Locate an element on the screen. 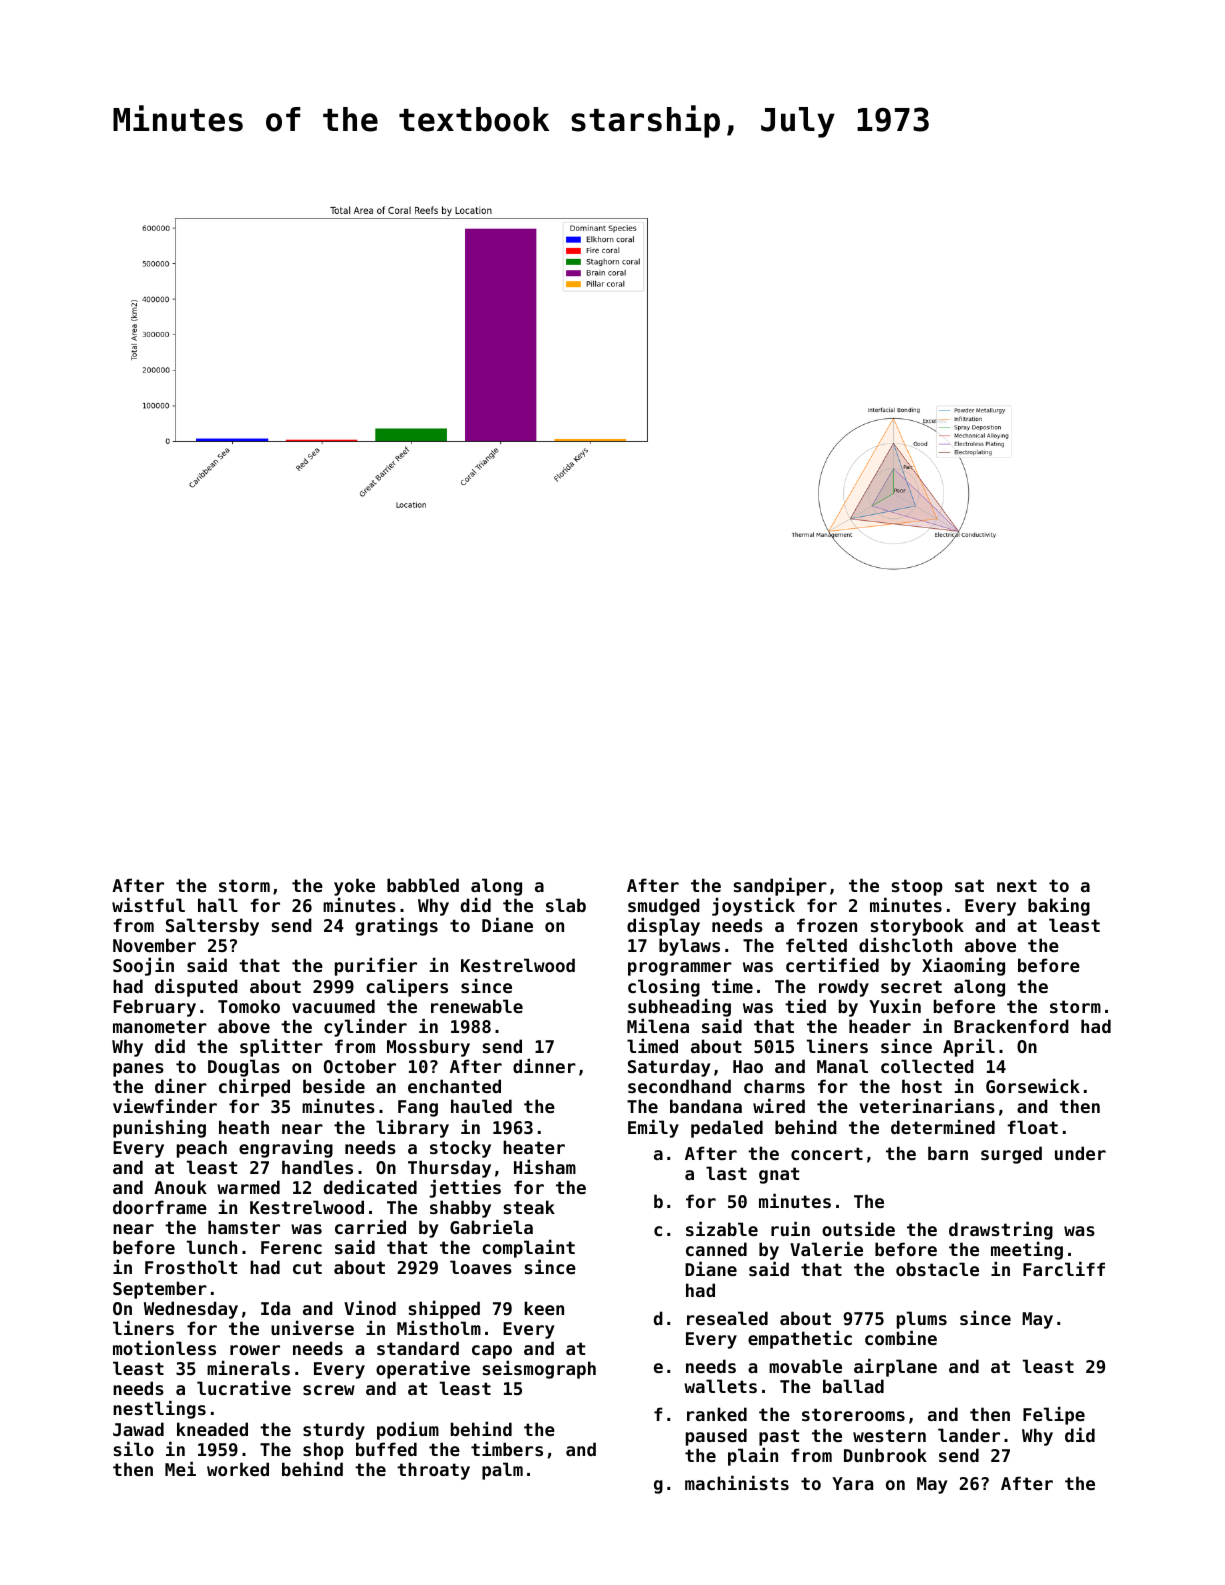 The height and width of the screenshot is (1585, 1225). stoop is located at coordinates (917, 887).
